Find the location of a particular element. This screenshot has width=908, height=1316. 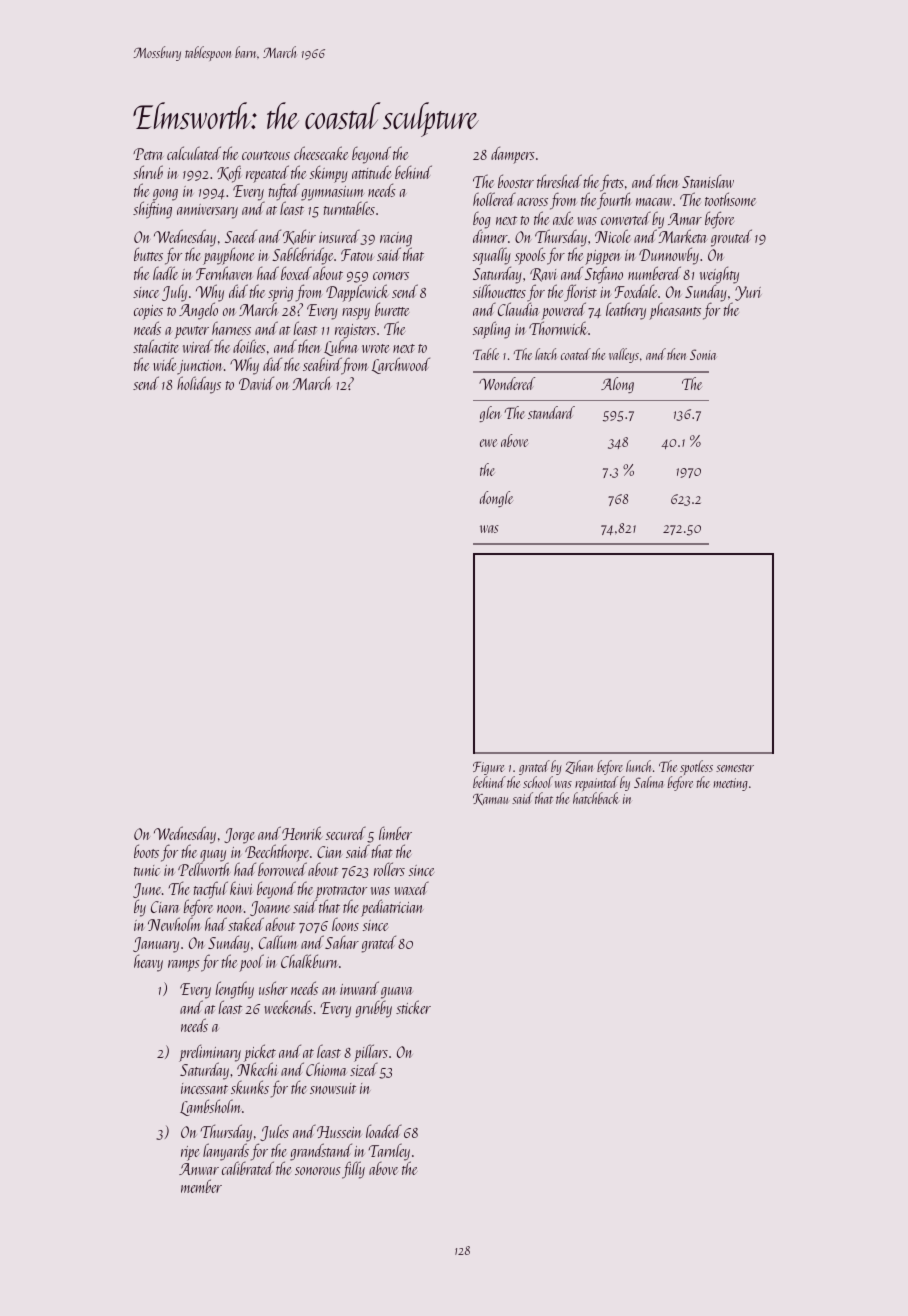

sticker is located at coordinates (413, 1007).
